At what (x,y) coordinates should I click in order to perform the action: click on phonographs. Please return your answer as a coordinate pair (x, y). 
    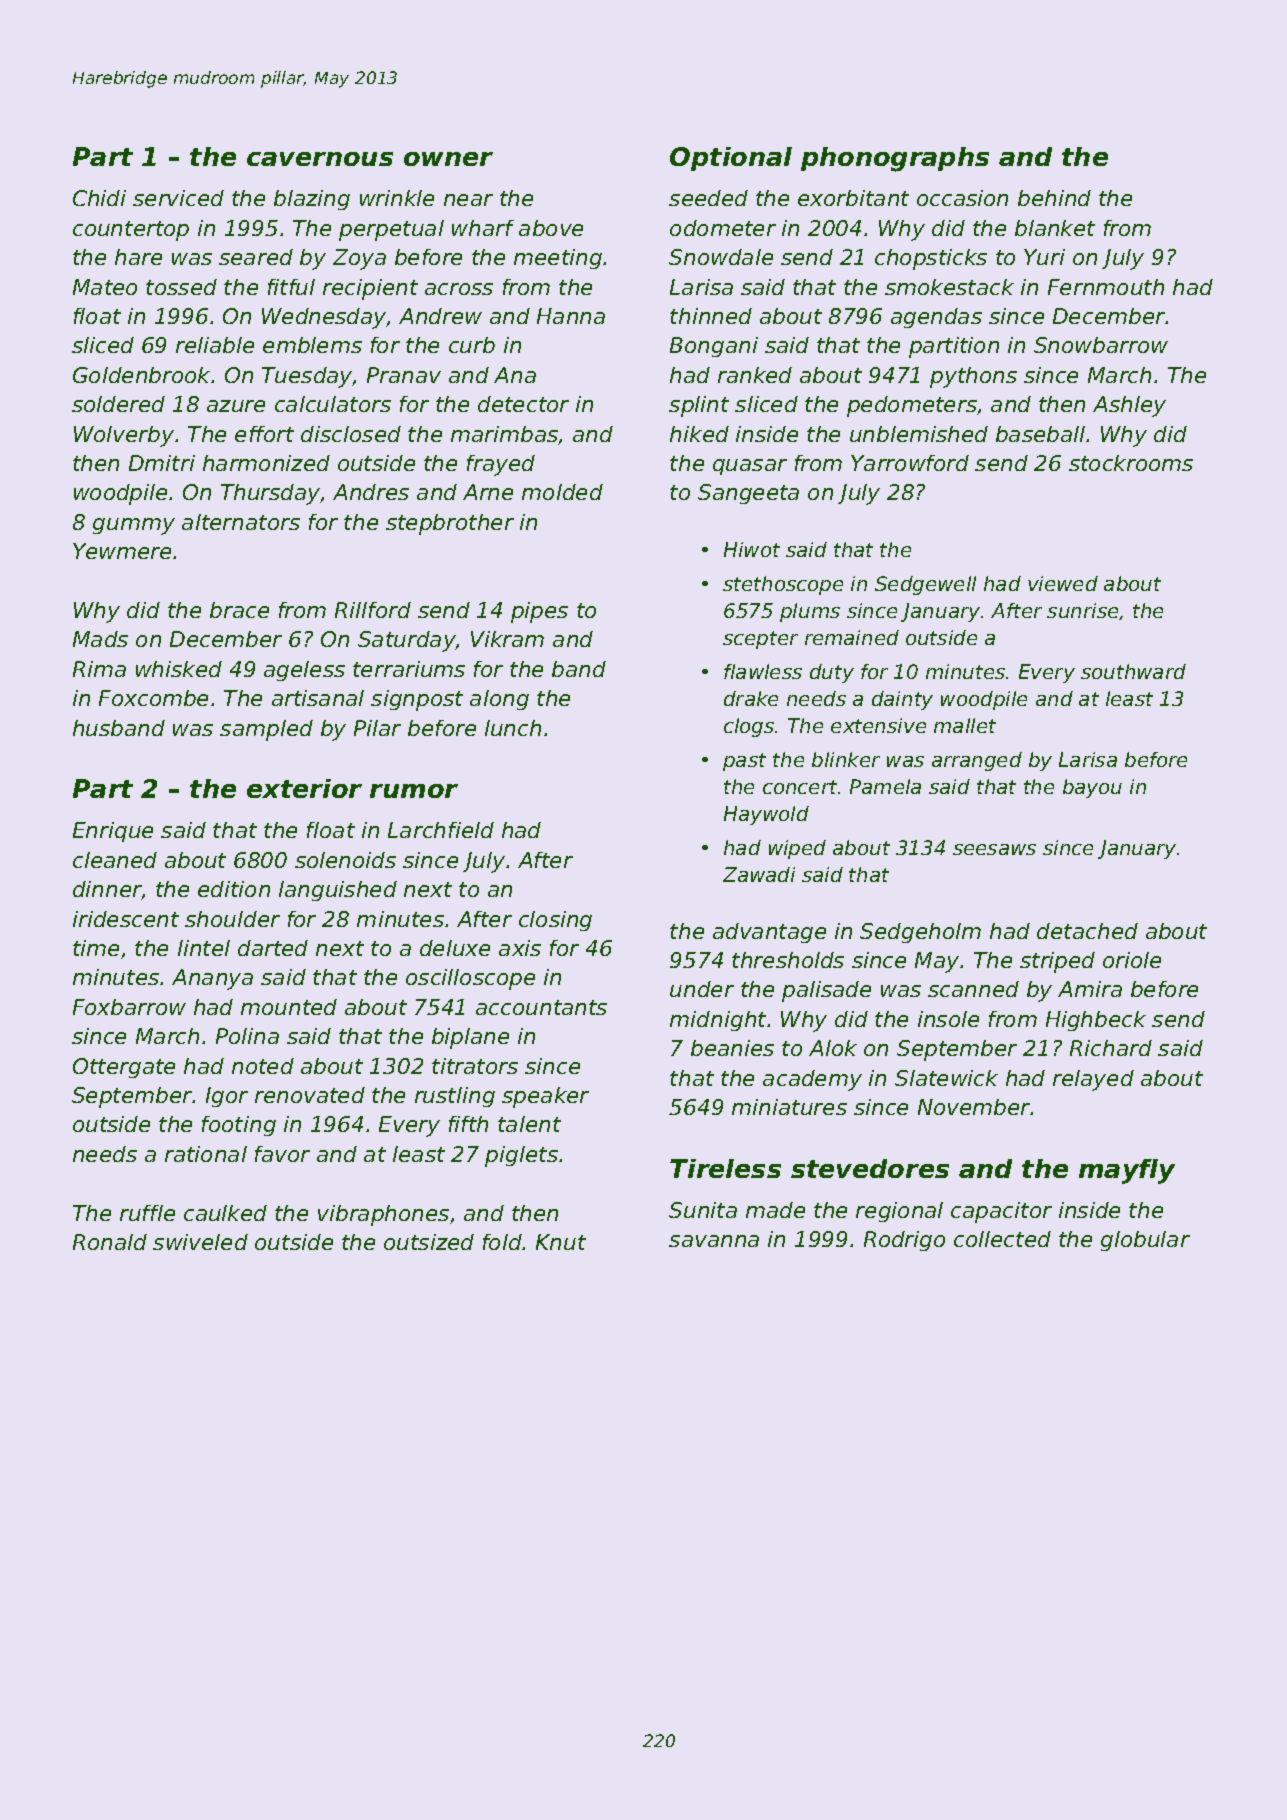
    Looking at the image, I should click on (895, 159).
